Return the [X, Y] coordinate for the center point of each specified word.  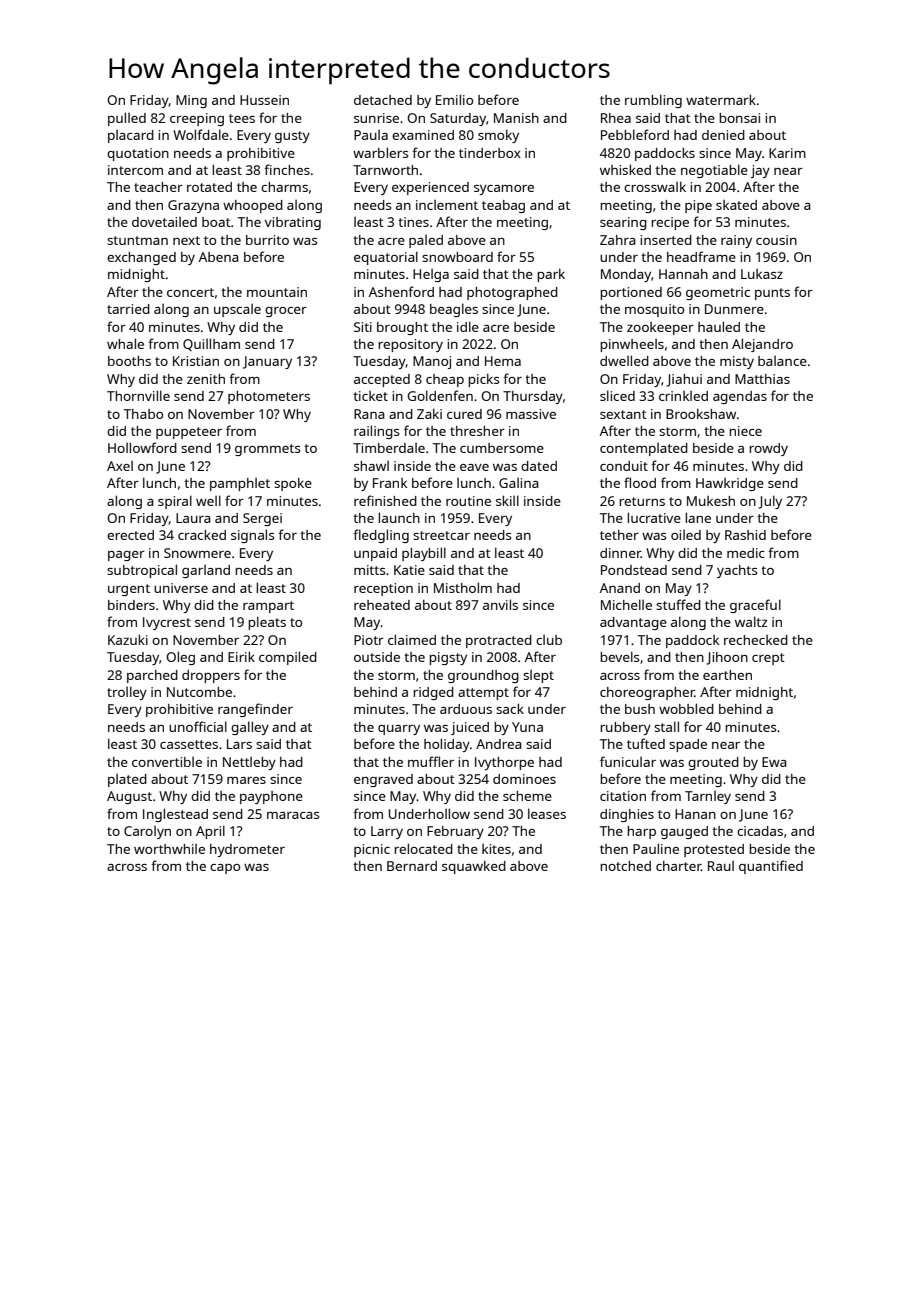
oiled [686, 535]
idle [468, 326]
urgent [129, 590]
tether [619, 535]
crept [768, 659]
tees [242, 118]
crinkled [683, 396]
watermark [721, 99]
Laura [193, 518]
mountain [277, 292]
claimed [412, 639]
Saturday [458, 119]
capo [225, 869]
